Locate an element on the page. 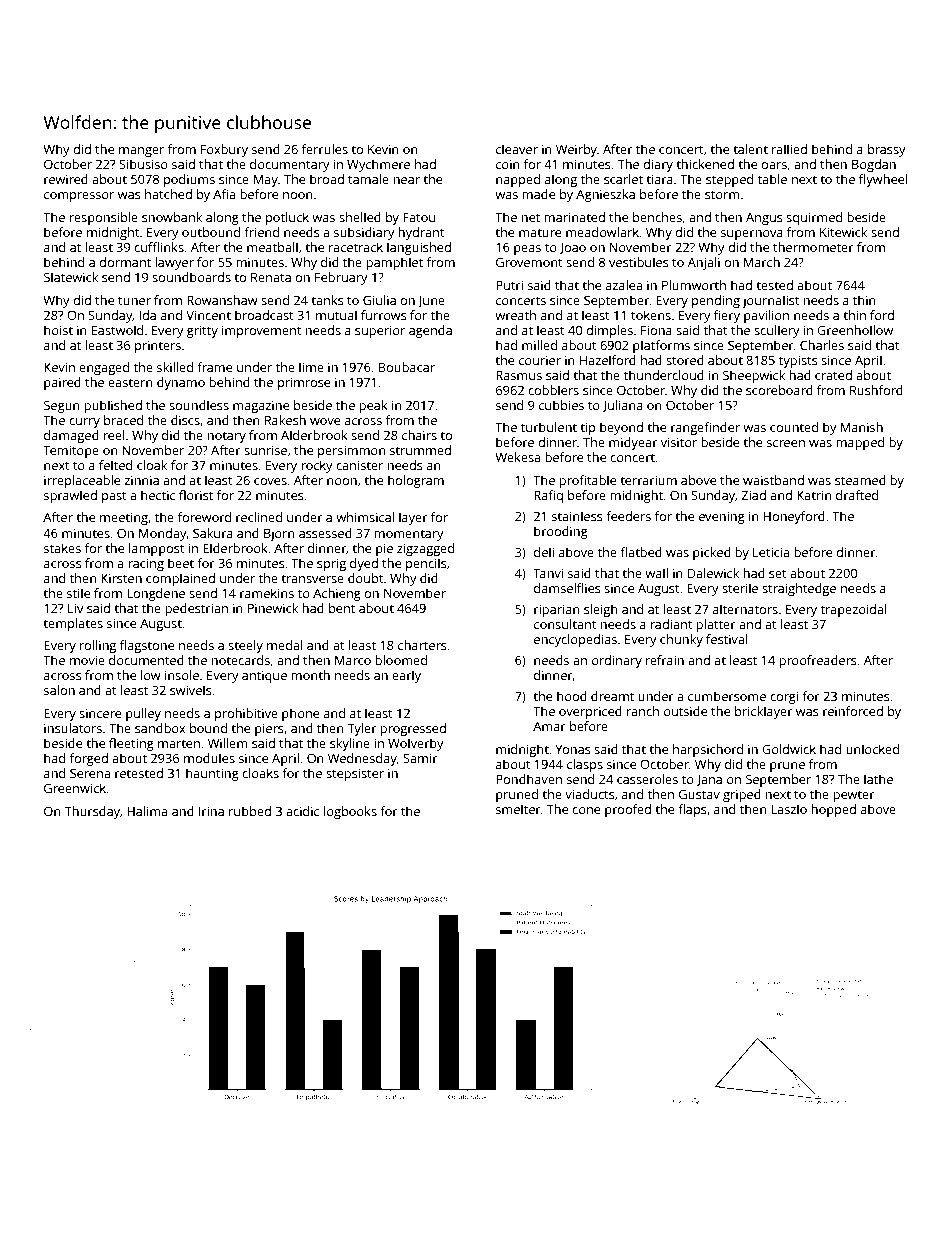 The image size is (952, 1233). Sheepwick is located at coordinates (754, 376).
